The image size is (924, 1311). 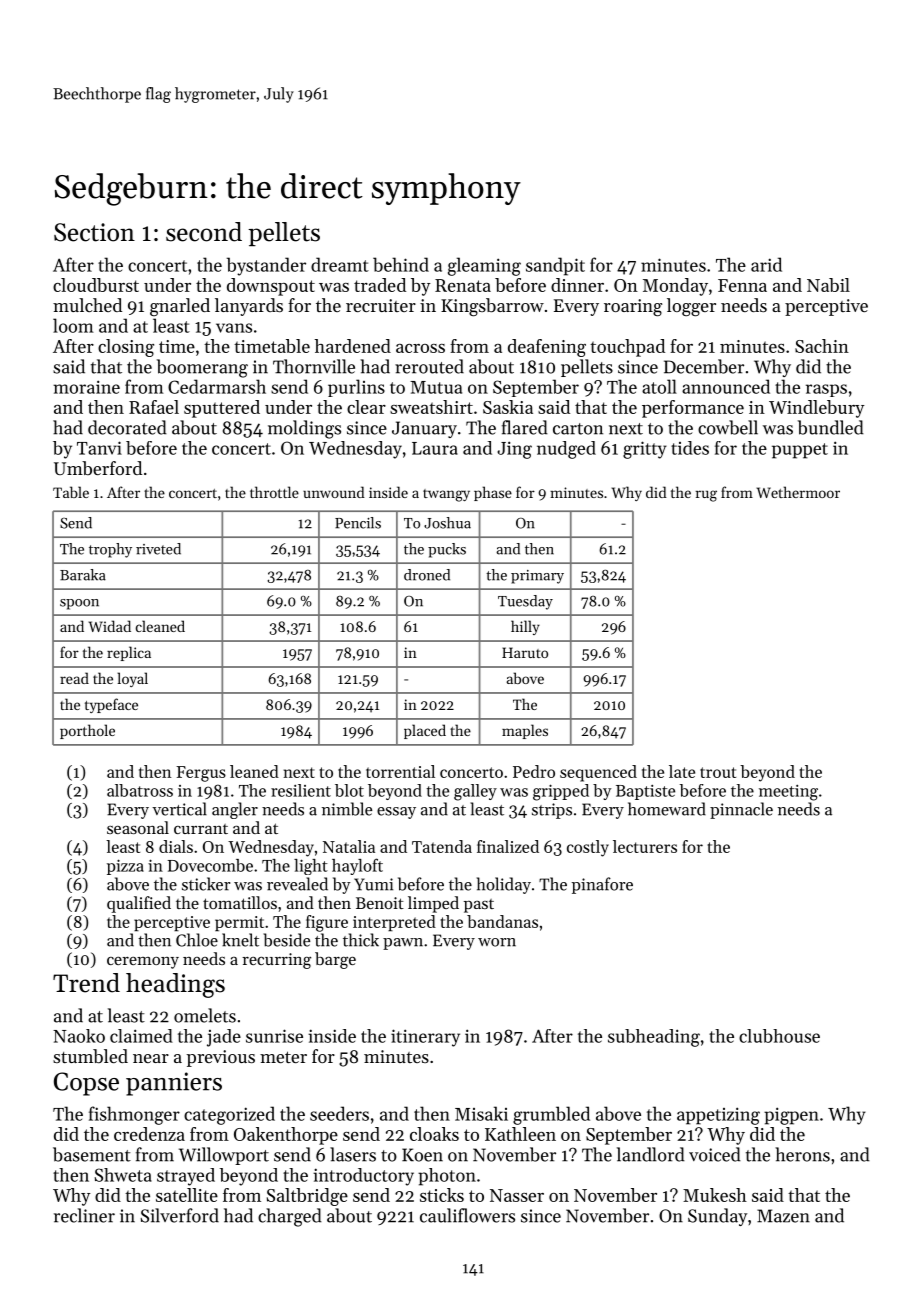 What do you see at coordinates (92, 1154) in the screenshot?
I see `basement` at bounding box center [92, 1154].
